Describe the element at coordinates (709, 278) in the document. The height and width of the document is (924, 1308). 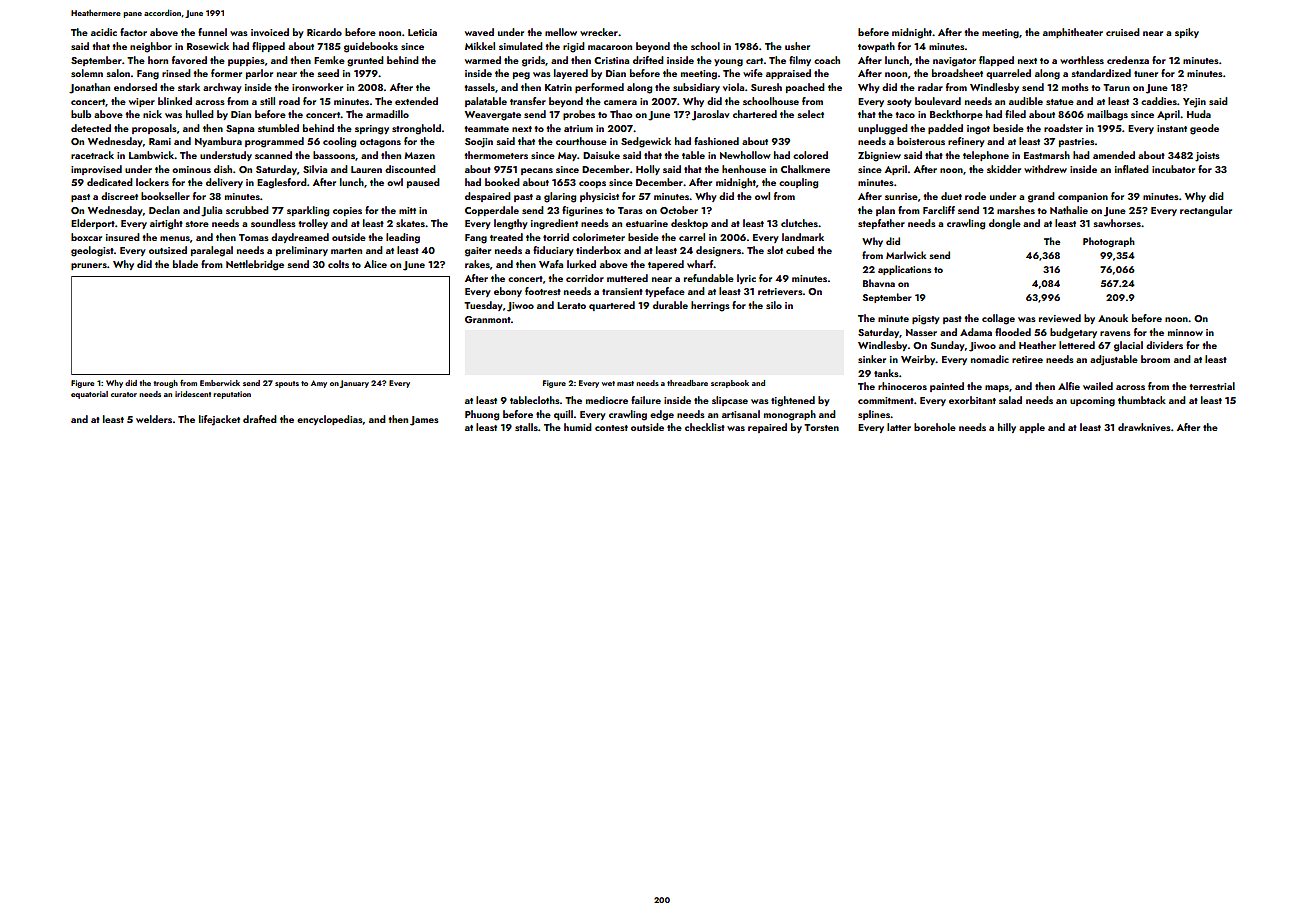
I see `refundable` at that location.
